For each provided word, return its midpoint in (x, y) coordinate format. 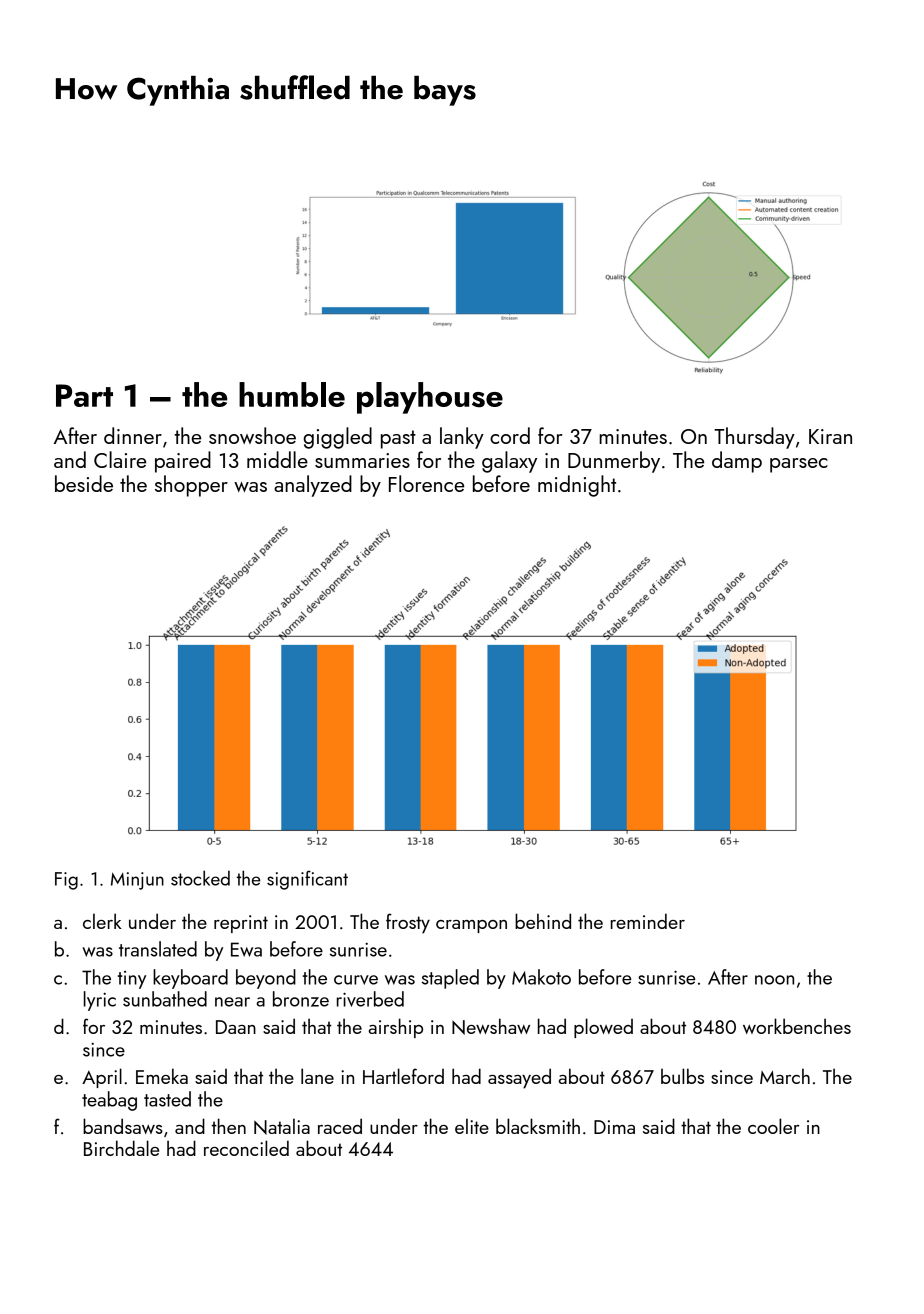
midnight (577, 486)
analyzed (313, 486)
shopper (191, 486)
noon (774, 980)
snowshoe (252, 435)
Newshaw (491, 1026)
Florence (426, 483)
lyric (100, 1001)
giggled (338, 438)
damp (737, 462)
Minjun (137, 881)
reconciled (246, 1148)
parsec (799, 465)
